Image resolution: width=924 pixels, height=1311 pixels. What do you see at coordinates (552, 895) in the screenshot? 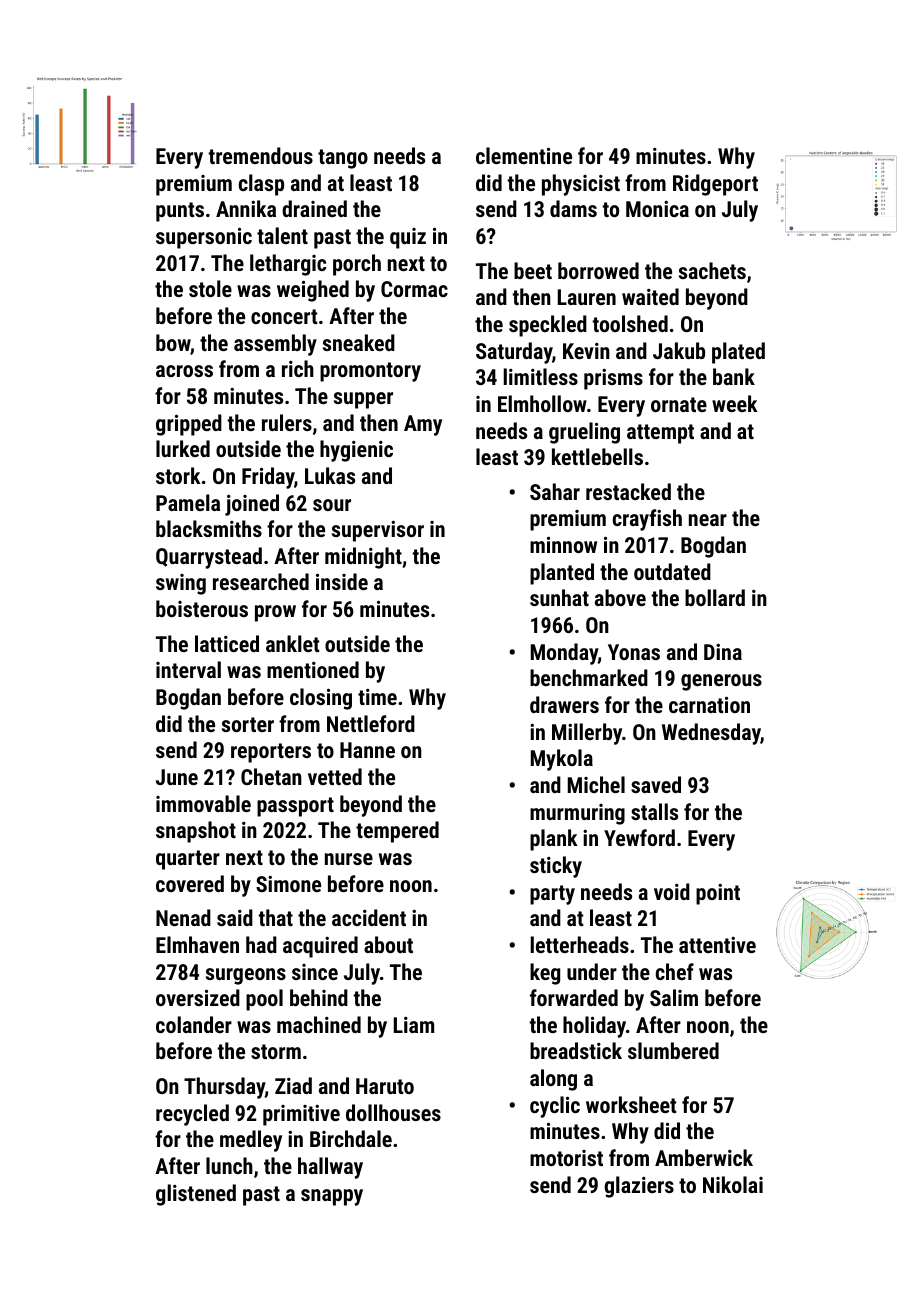
I see `party` at bounding box center [552, 895].
